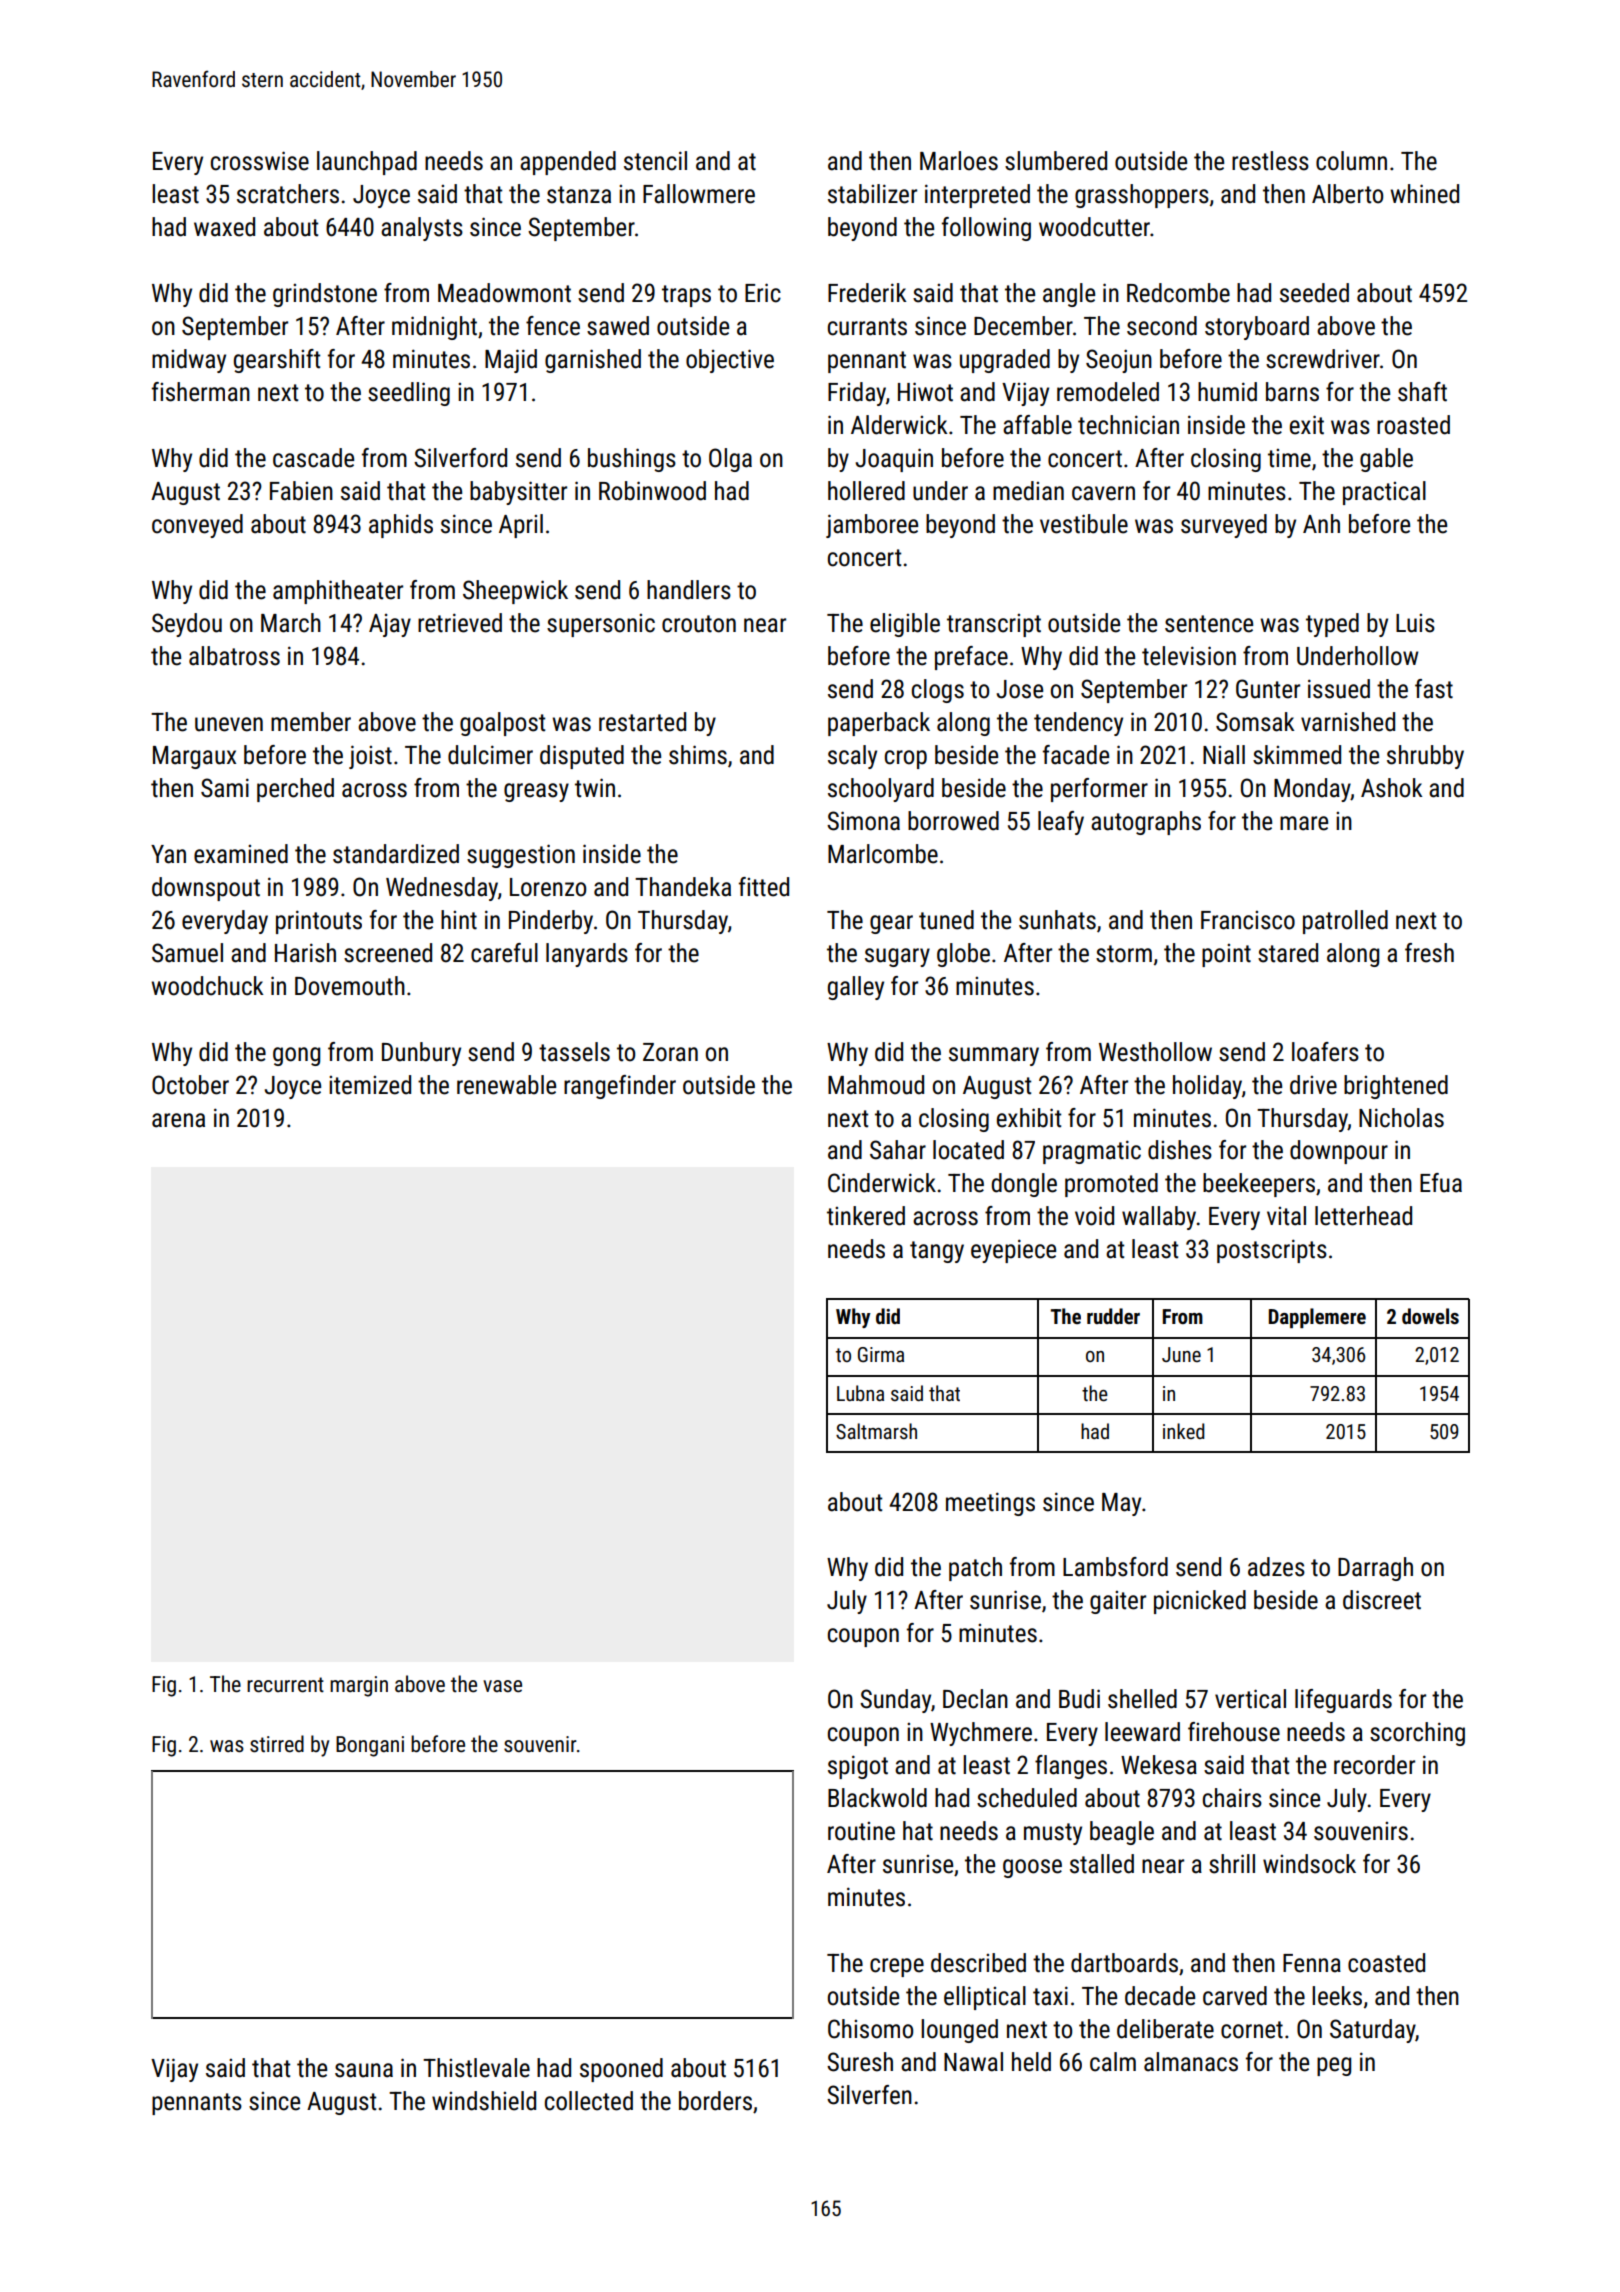 The image size is (1620, 2292). I want to click on midway, so click(189, 361).
